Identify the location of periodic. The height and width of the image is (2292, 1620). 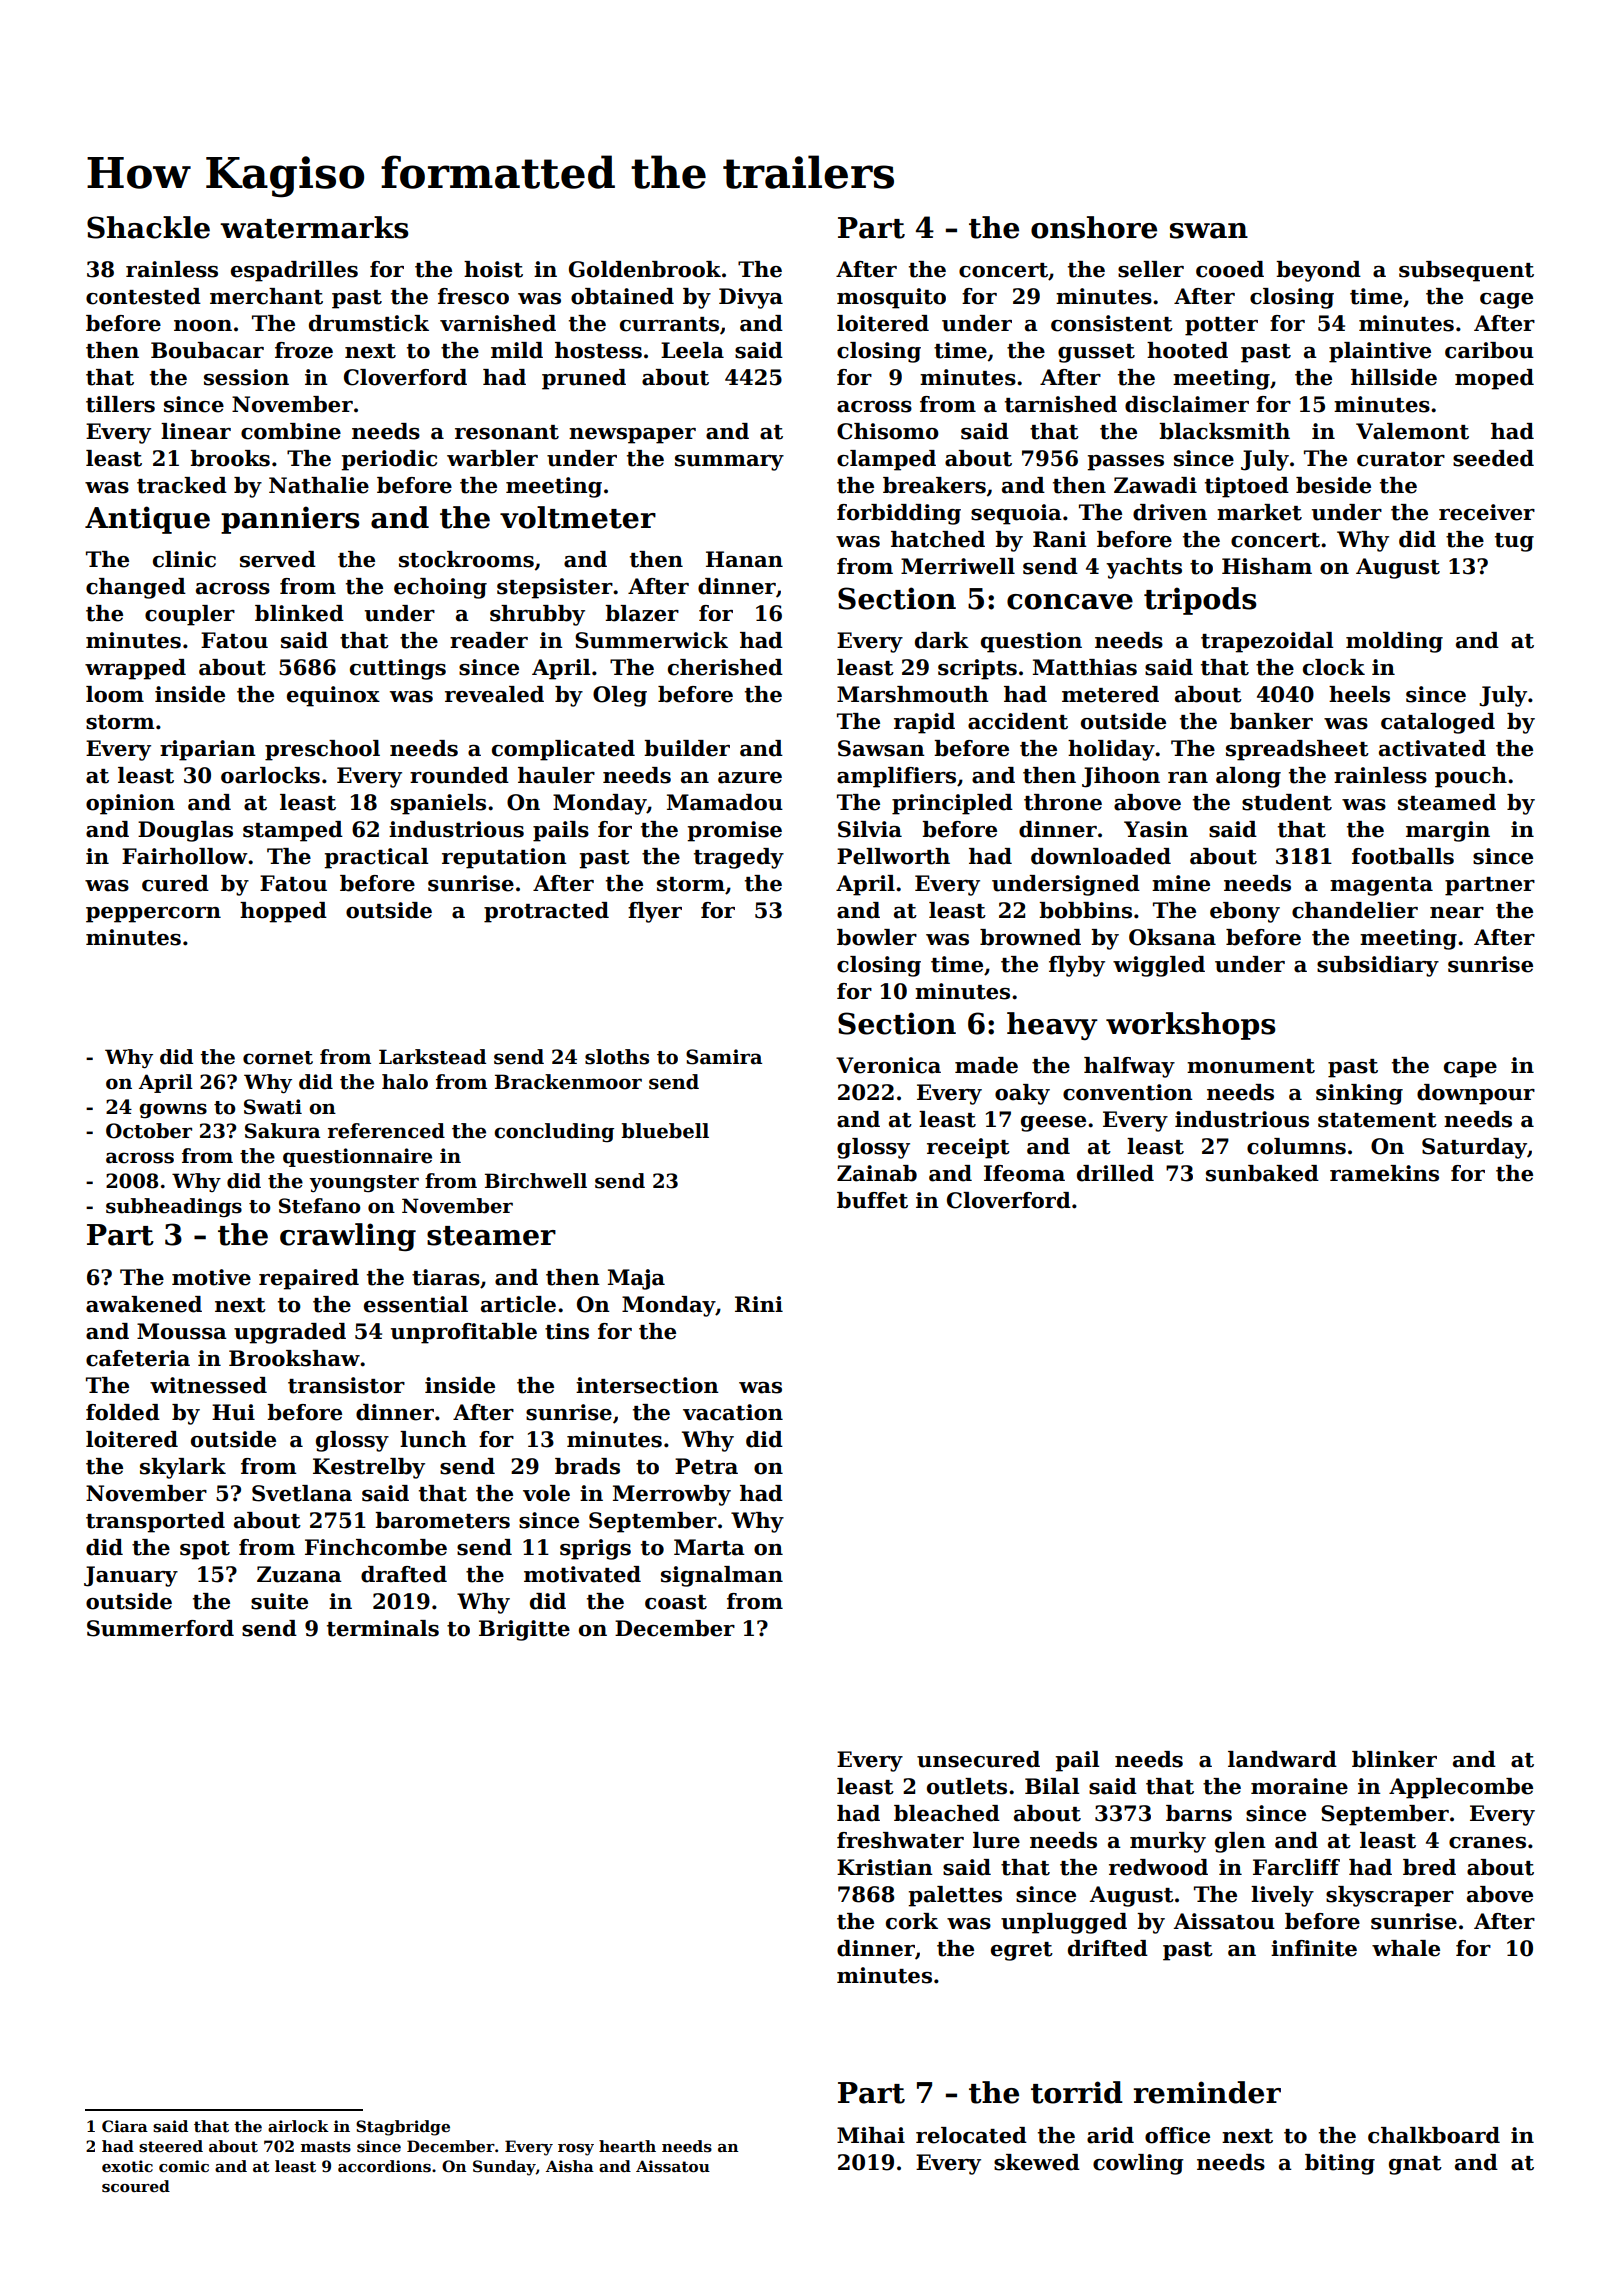
(389, 460).
